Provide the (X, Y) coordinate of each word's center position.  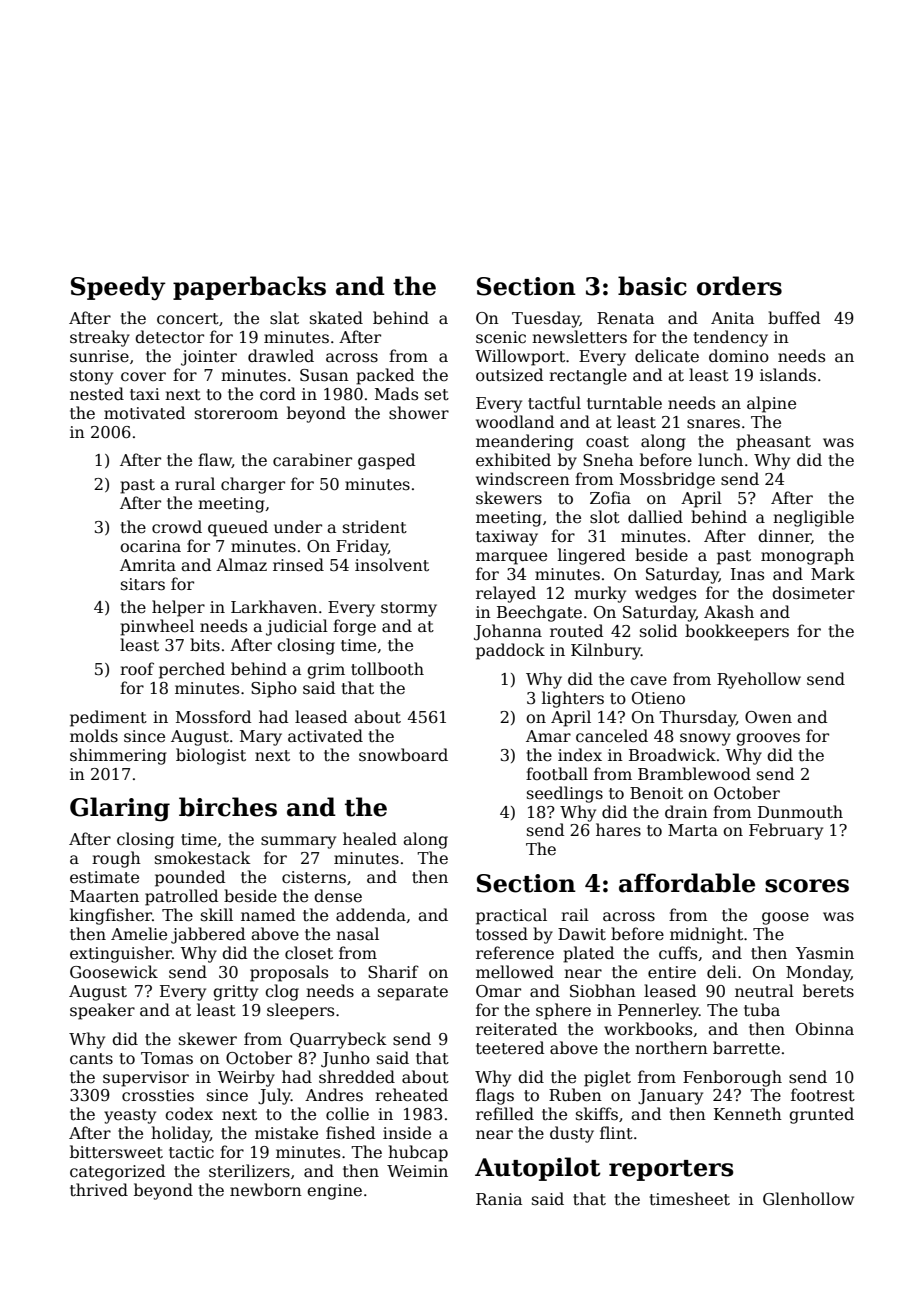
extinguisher (121, 954)
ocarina (150, 546)
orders (739, 286)
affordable (687, 883)
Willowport (520, 357)
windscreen (523, 479)
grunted (821, 1115)
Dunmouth (800, 812)
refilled (505, 1113)
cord (278, 393)
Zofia (610, 497)
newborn (266, 1189)
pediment (108, 718)
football (557, 774)
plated (588, 954)
